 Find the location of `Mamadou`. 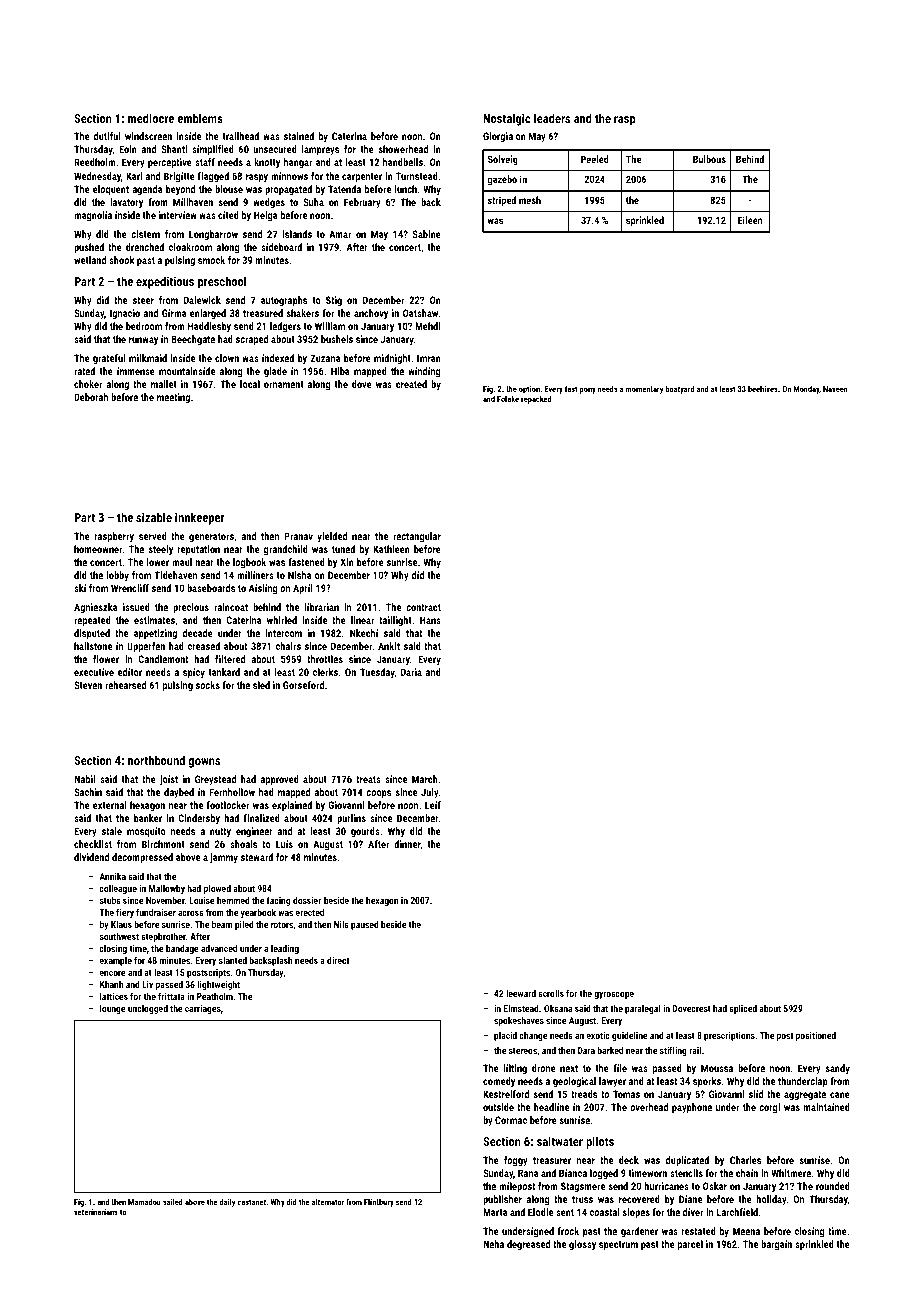

Mamadou is located at coordinates (144, 1201).
